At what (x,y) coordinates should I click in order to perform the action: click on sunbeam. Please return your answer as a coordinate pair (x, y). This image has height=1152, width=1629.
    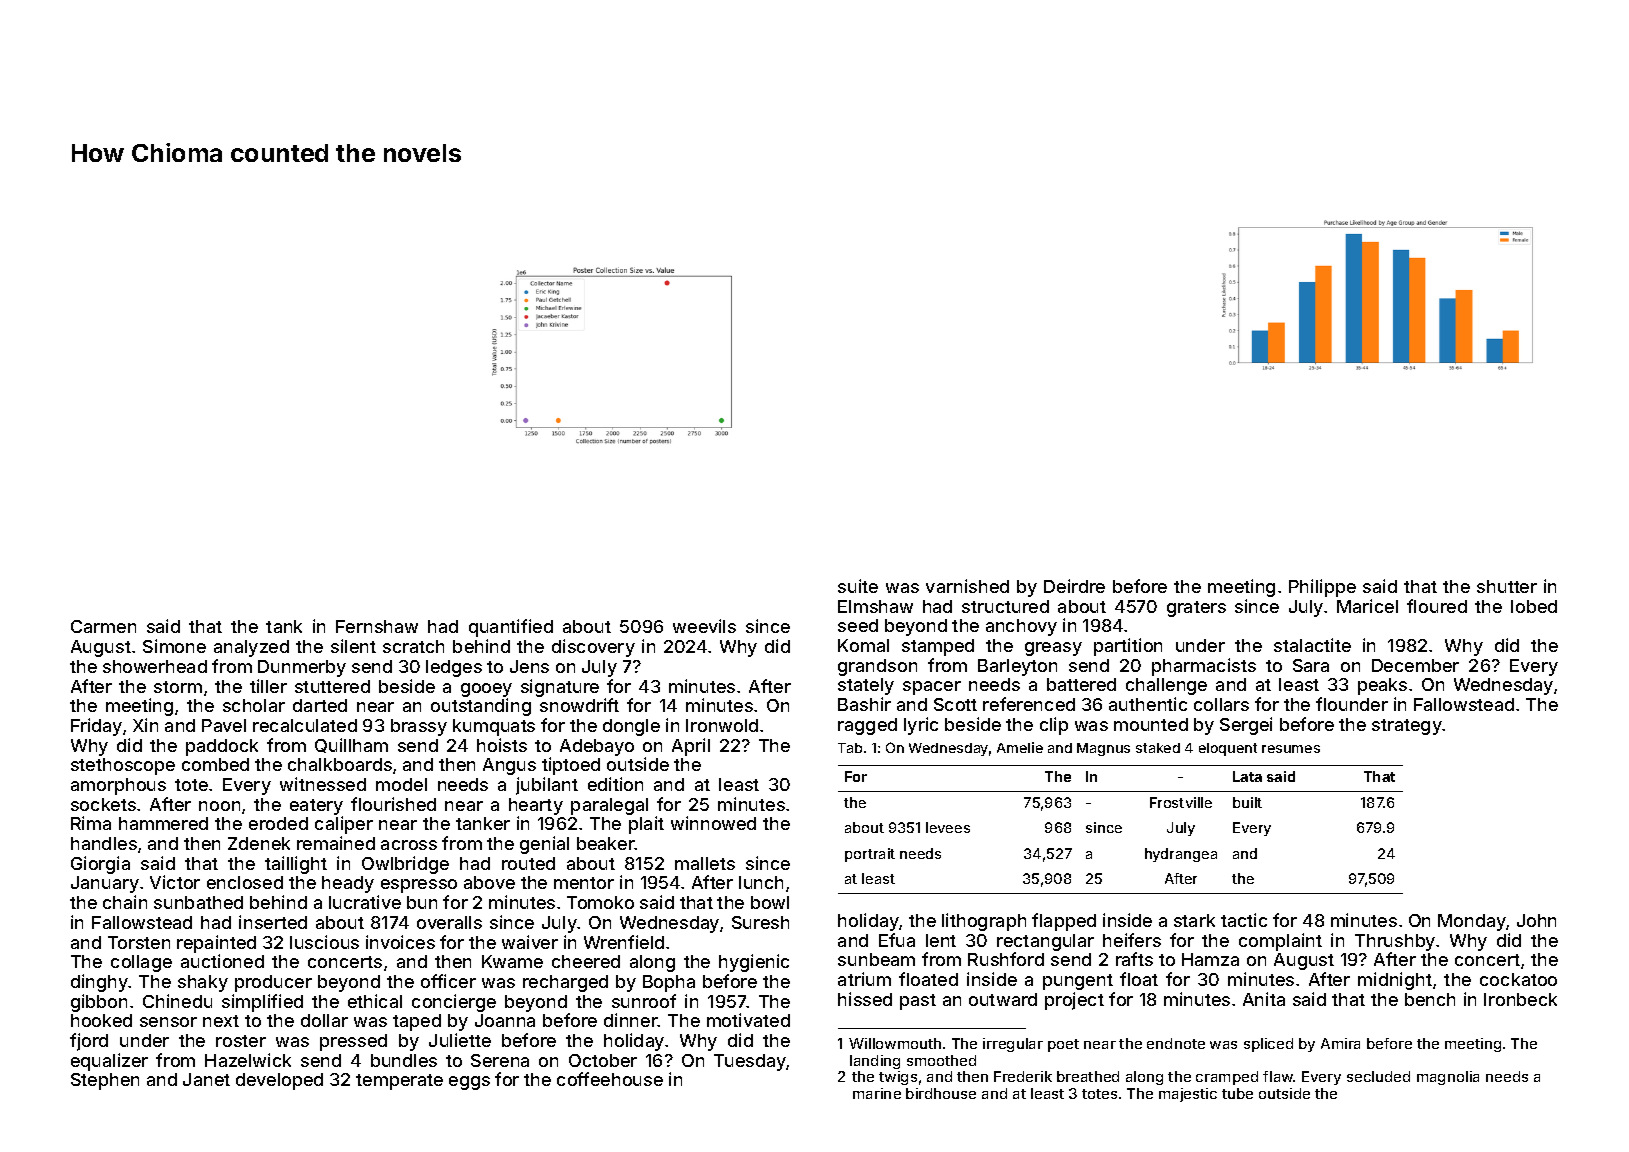
    Looking at the image, I should click on (876, 959).
